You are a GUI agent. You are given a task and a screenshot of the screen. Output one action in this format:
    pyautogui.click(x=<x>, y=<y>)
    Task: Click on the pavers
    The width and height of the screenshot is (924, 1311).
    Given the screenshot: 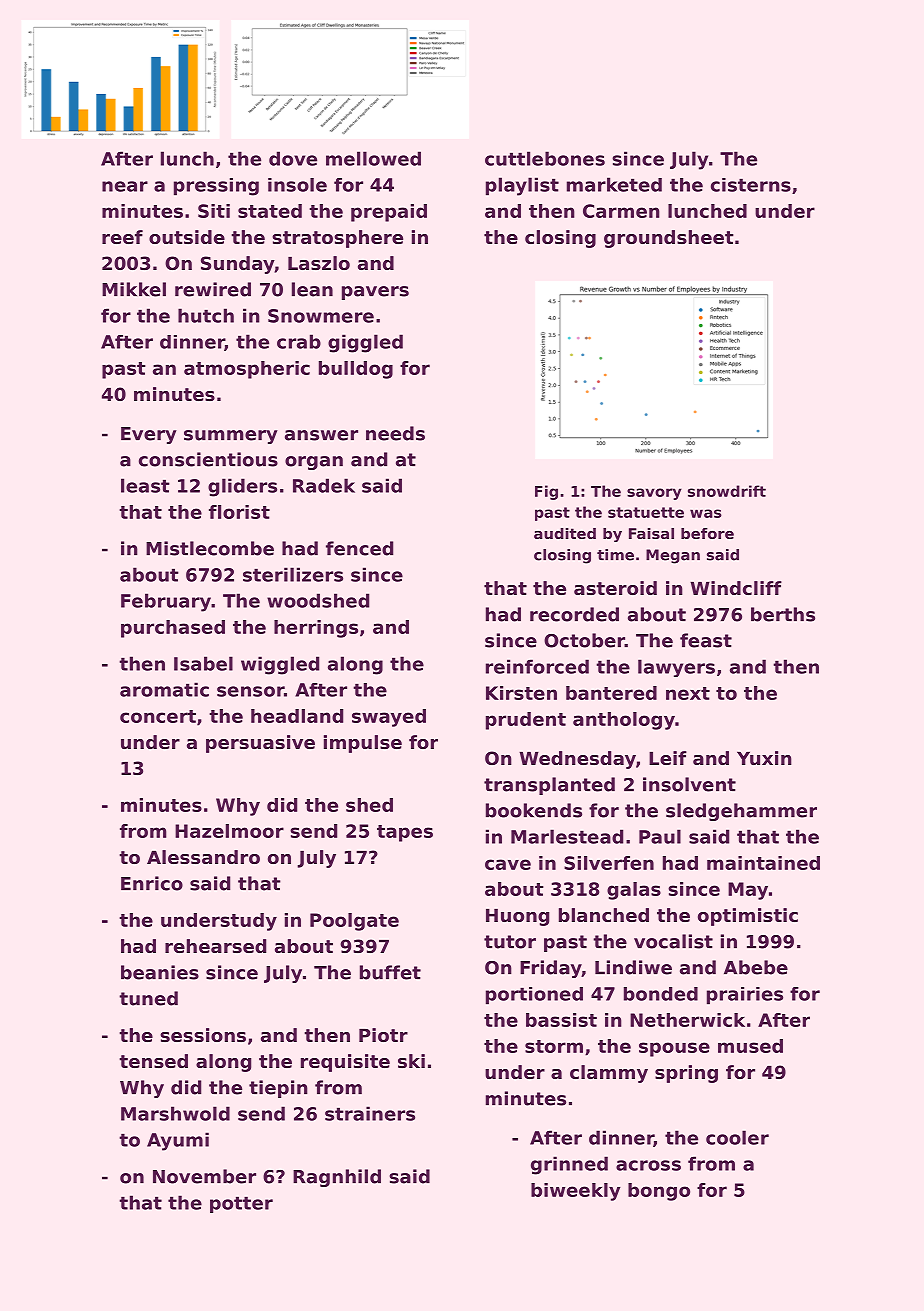 What is the action you would take?
    pyautogui.click(x=375, y=293)
